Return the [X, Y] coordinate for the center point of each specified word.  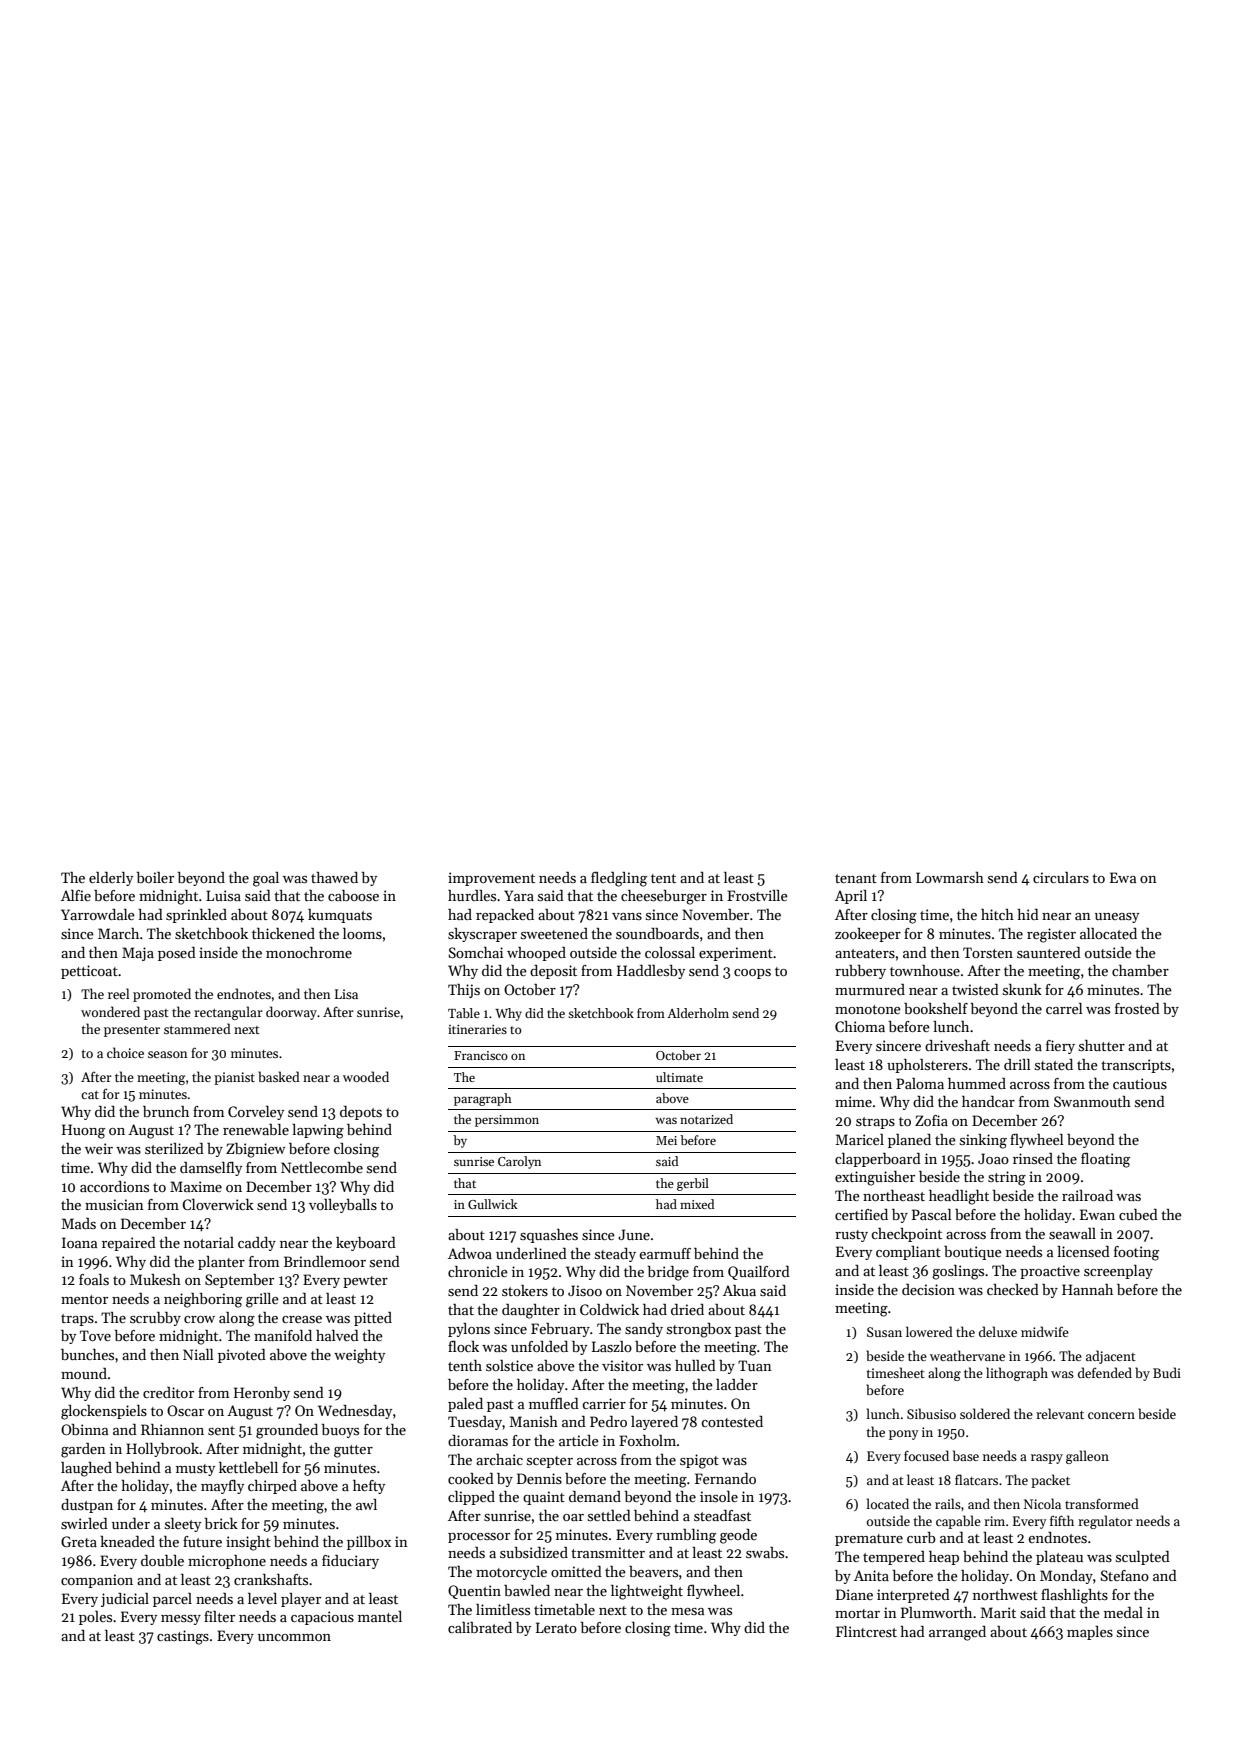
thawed [334, 877]
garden [83, 1450]
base [966, 1455]
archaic [499, 1459]
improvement [491, 879]
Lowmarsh [950, 877]
